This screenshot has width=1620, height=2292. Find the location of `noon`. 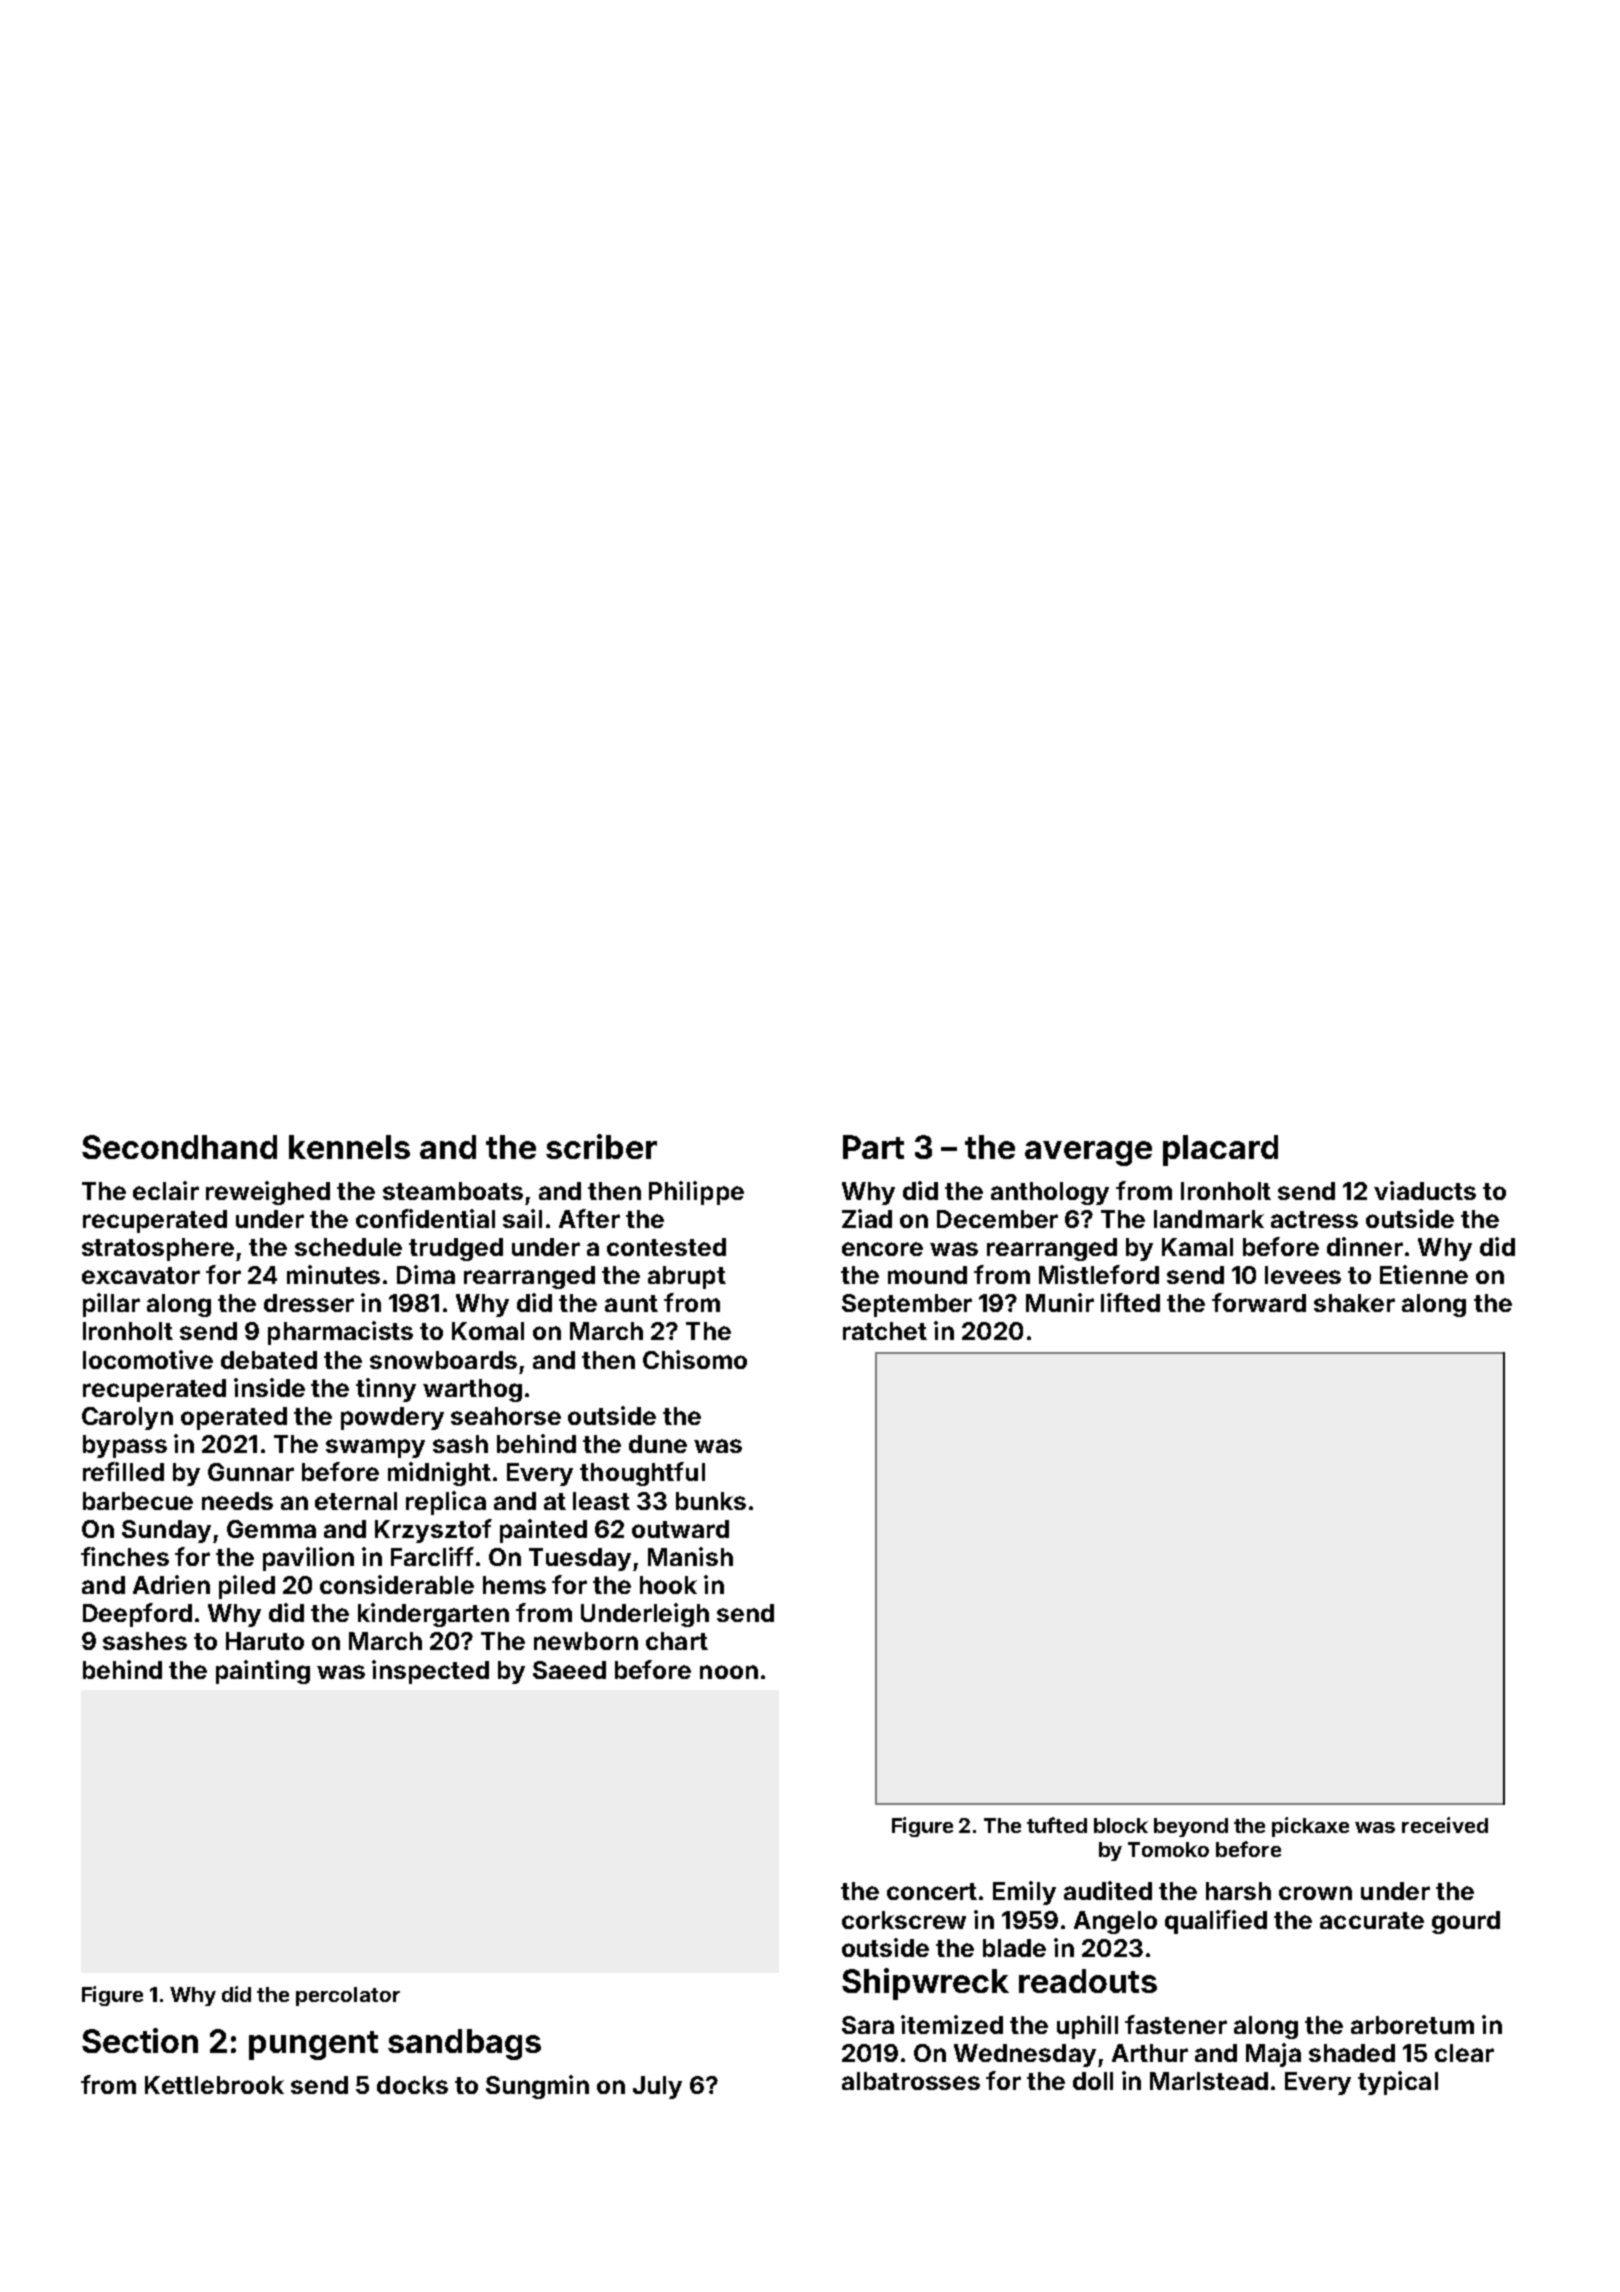

noon is located at coordinates (729, 1672).
